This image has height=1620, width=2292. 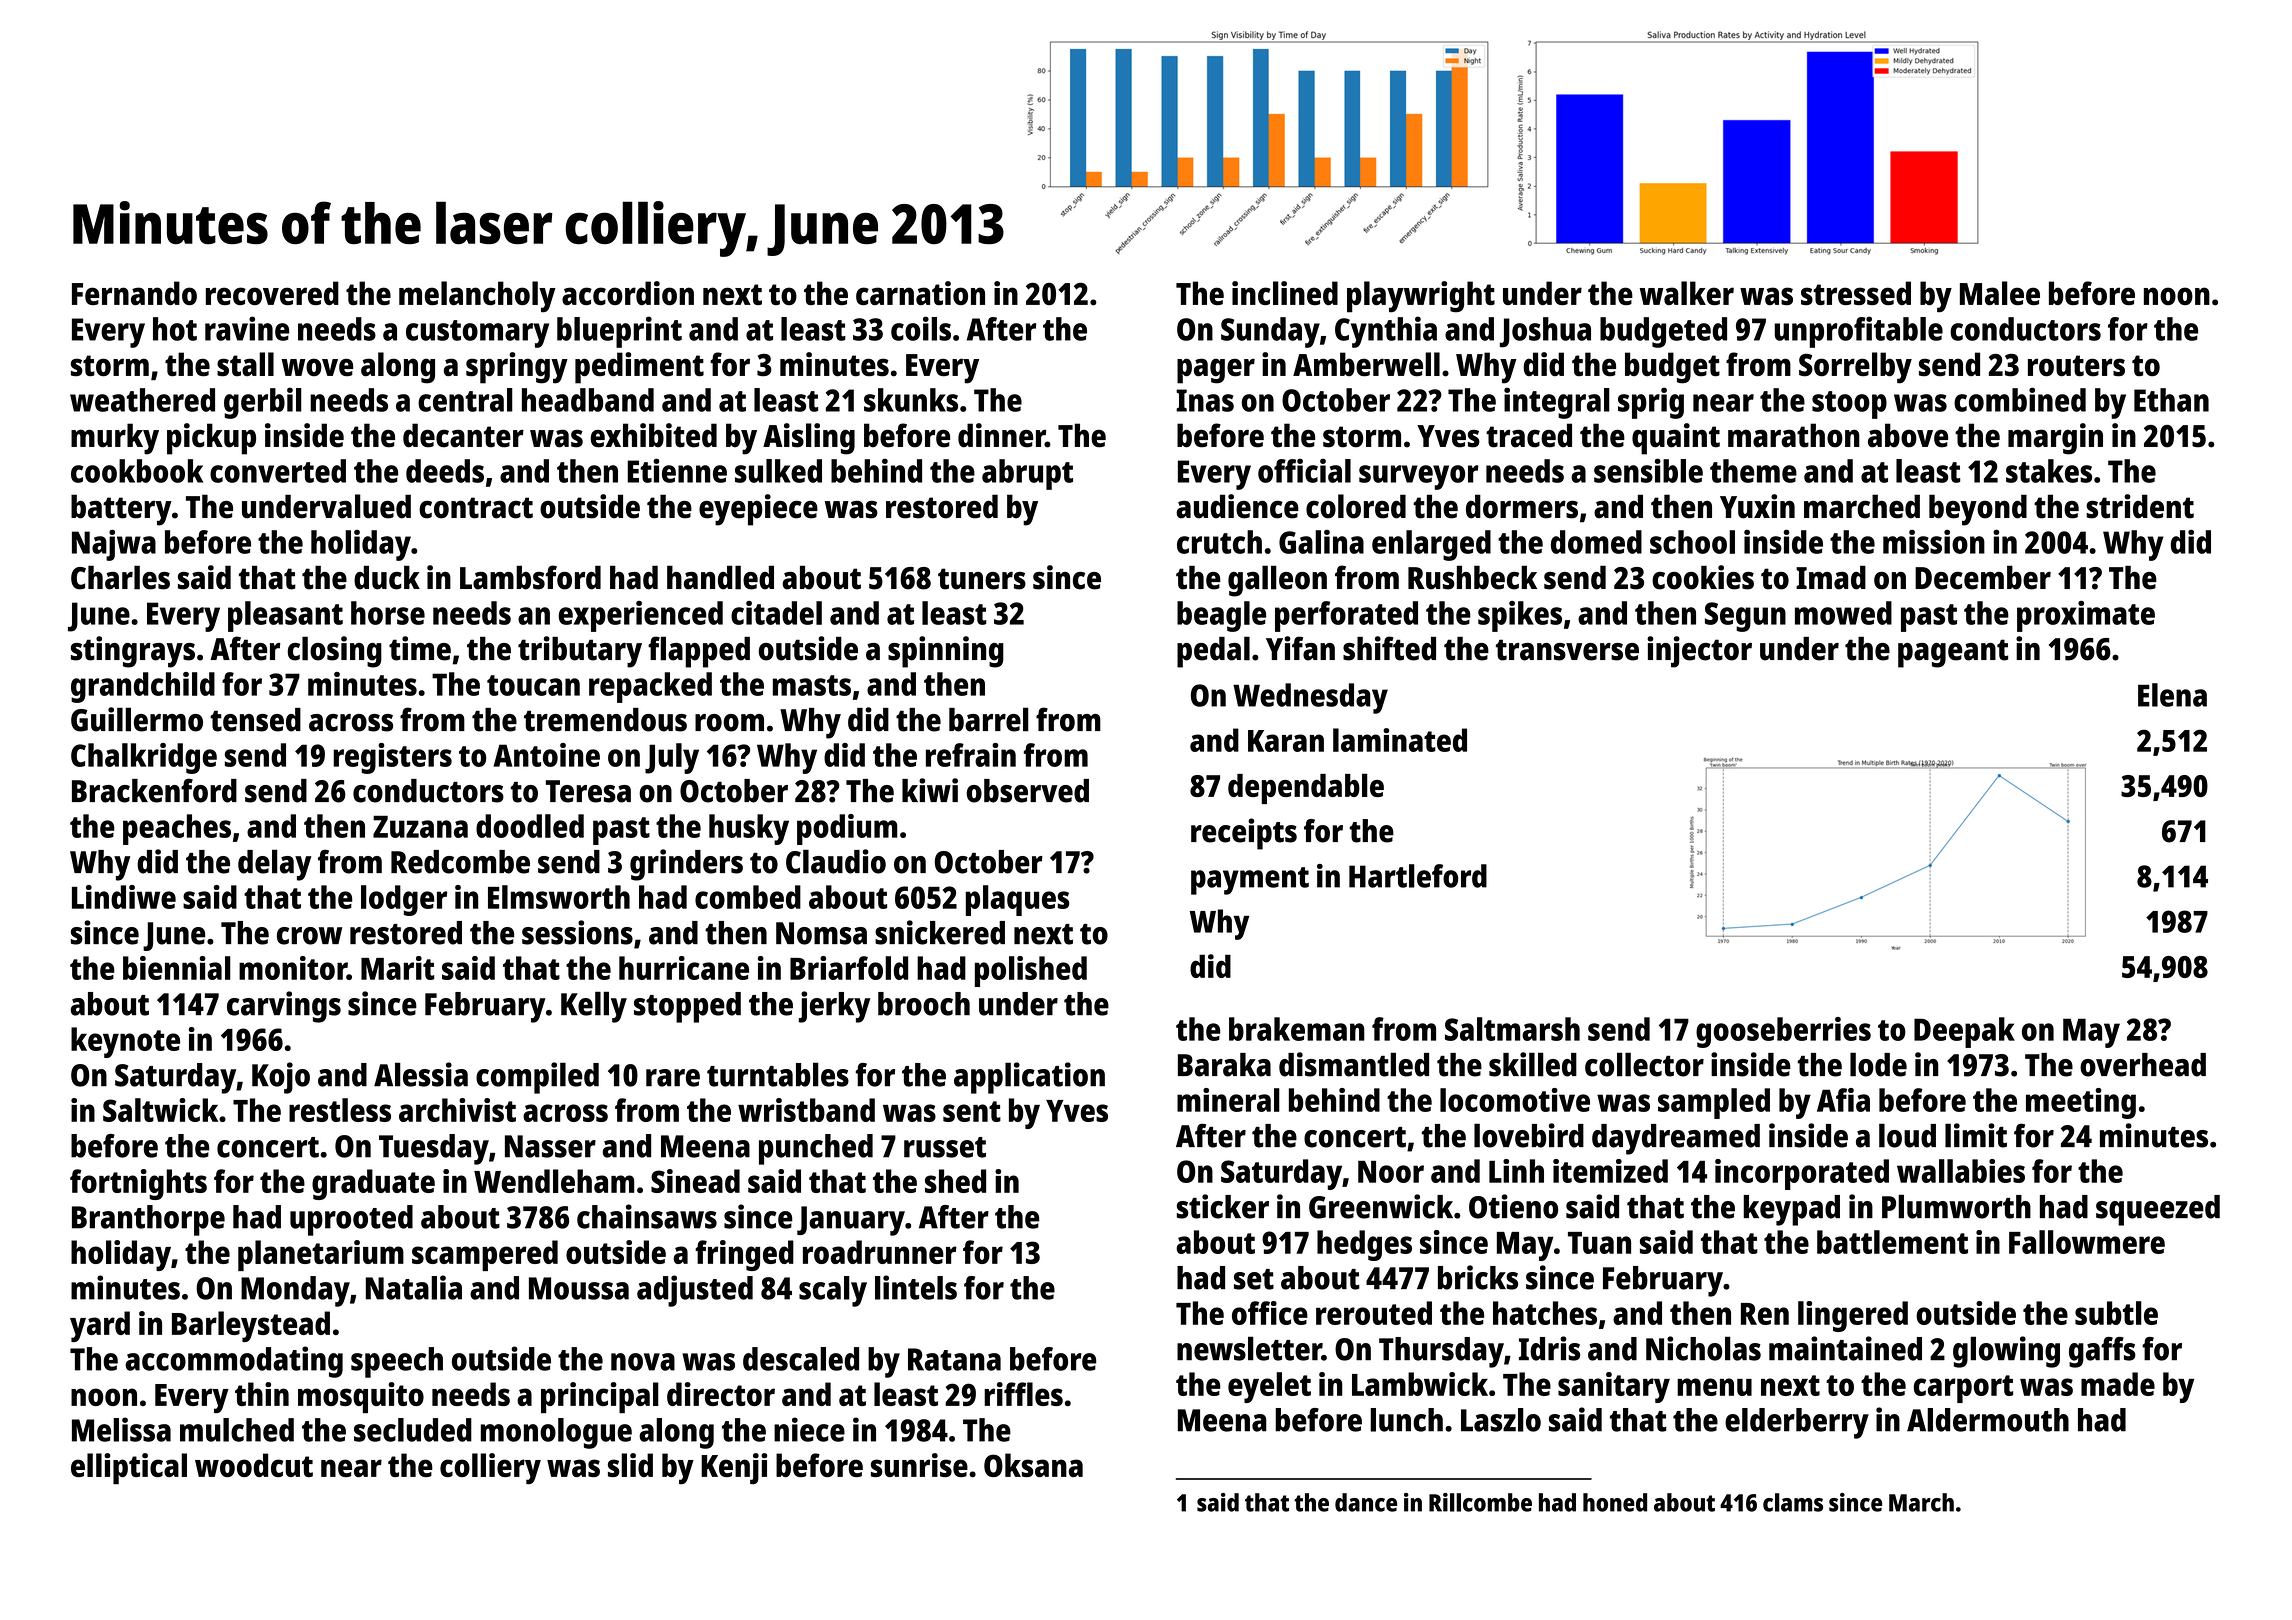 What do you see at coordinates (1269, 1387) in the image?
I see `eyelet` at bounding box center [1269, 1387].
